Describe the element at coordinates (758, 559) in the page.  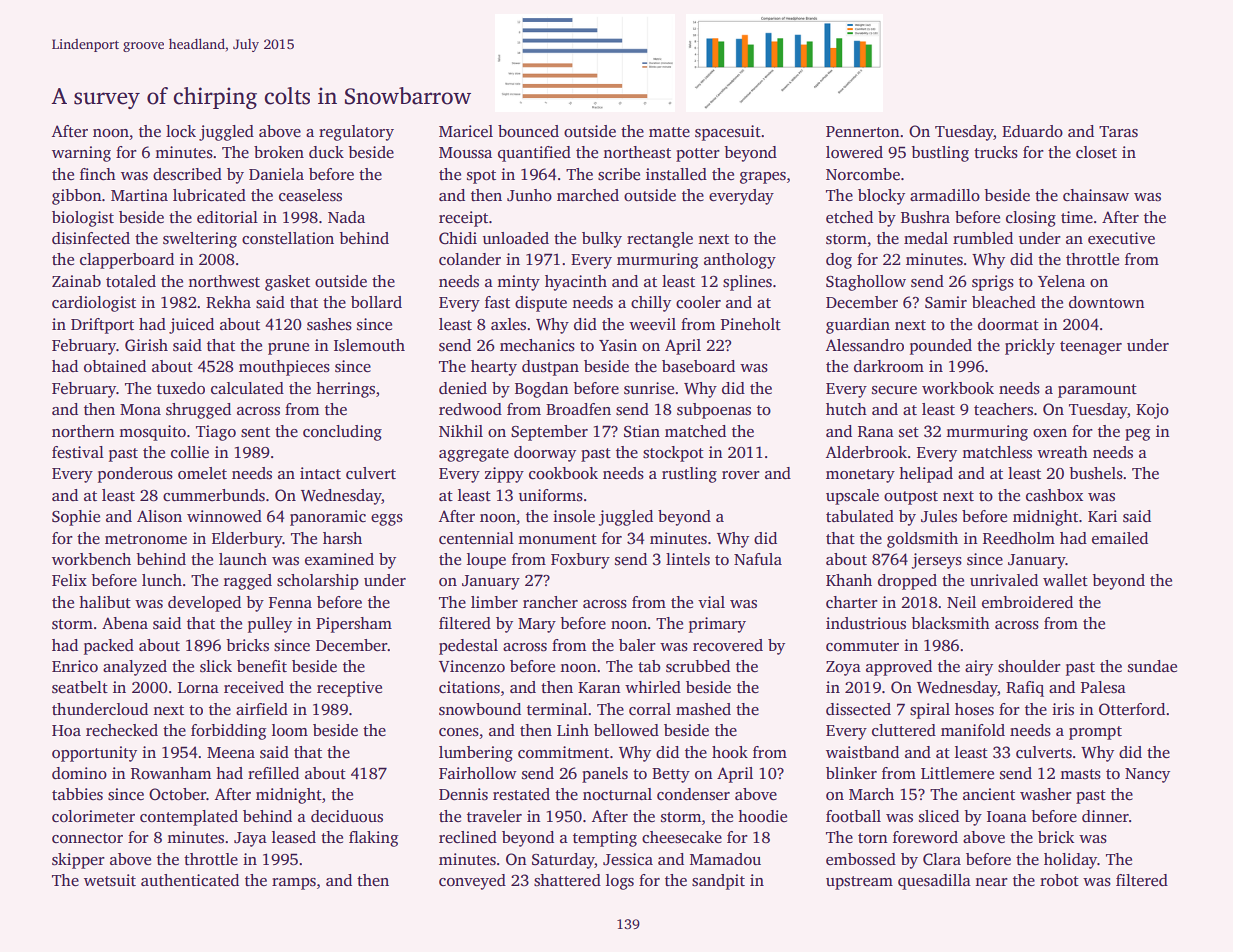
I see `Nafula` at that location.
